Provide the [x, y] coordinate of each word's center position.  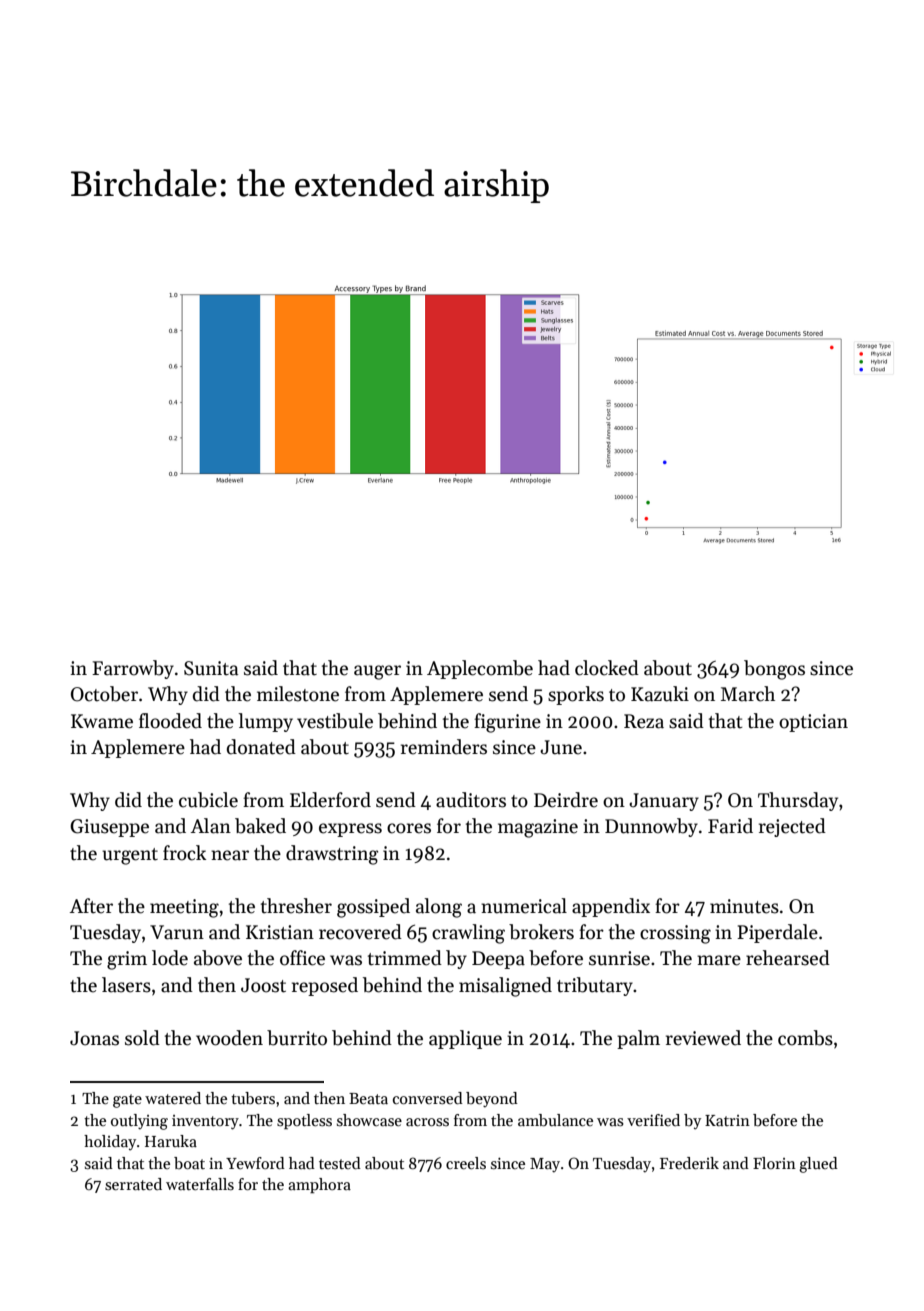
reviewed [703, 1038]
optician [813, 723]
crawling [468, 934]
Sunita [211, 668]
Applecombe [480, 669]
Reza [644, 721]
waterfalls [200, 1184]
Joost [263, 985]
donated [261, 747]
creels [466, 1163]
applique [465, 1039]
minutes [744, 906]
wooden [229, 1038]
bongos [774, 670]
